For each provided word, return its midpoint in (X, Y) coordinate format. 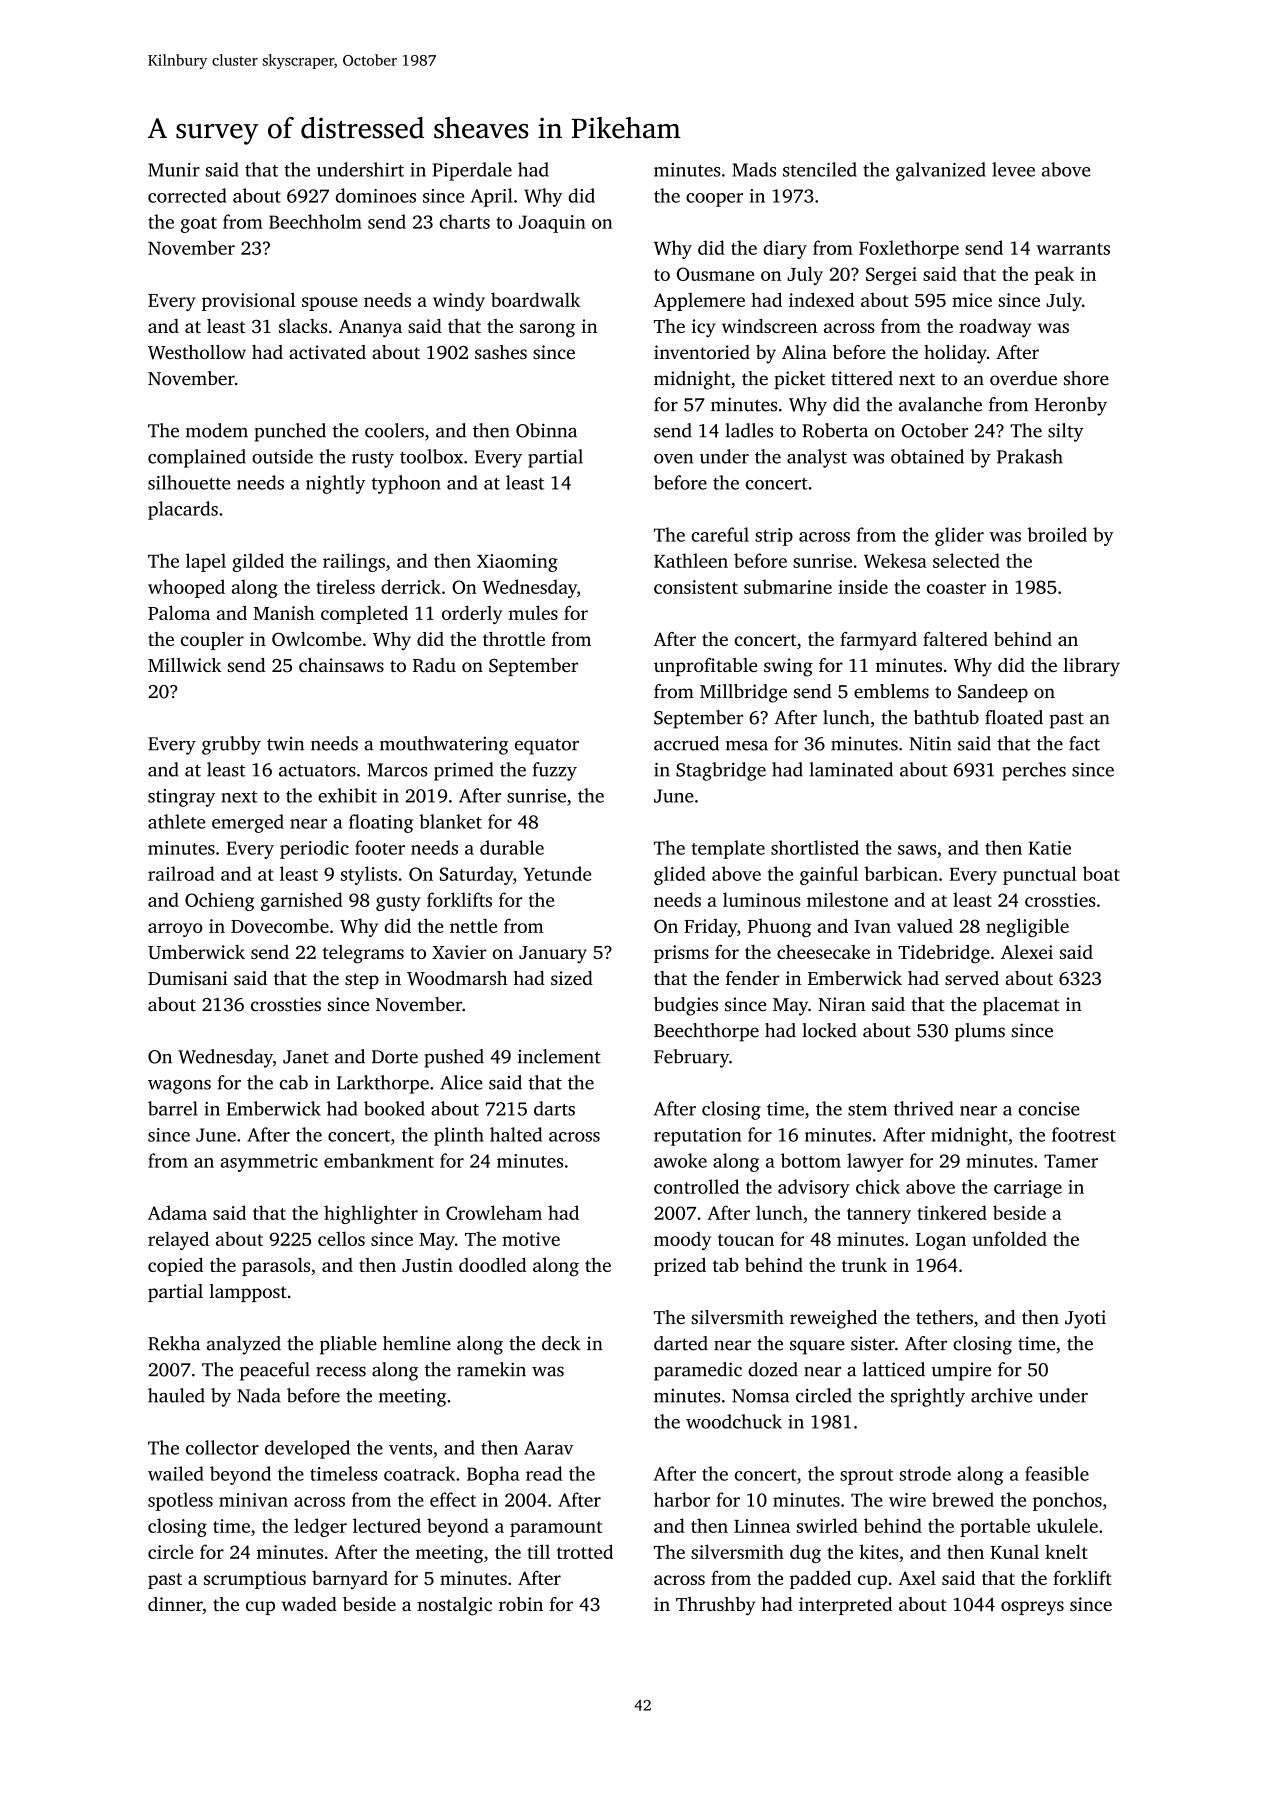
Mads (754, 169)
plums (980, 1032)
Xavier (459, 952)
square (817, 1347)
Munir (174, 170)
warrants (1073, 249)
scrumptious (255, 1580)
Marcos (397, 770)
